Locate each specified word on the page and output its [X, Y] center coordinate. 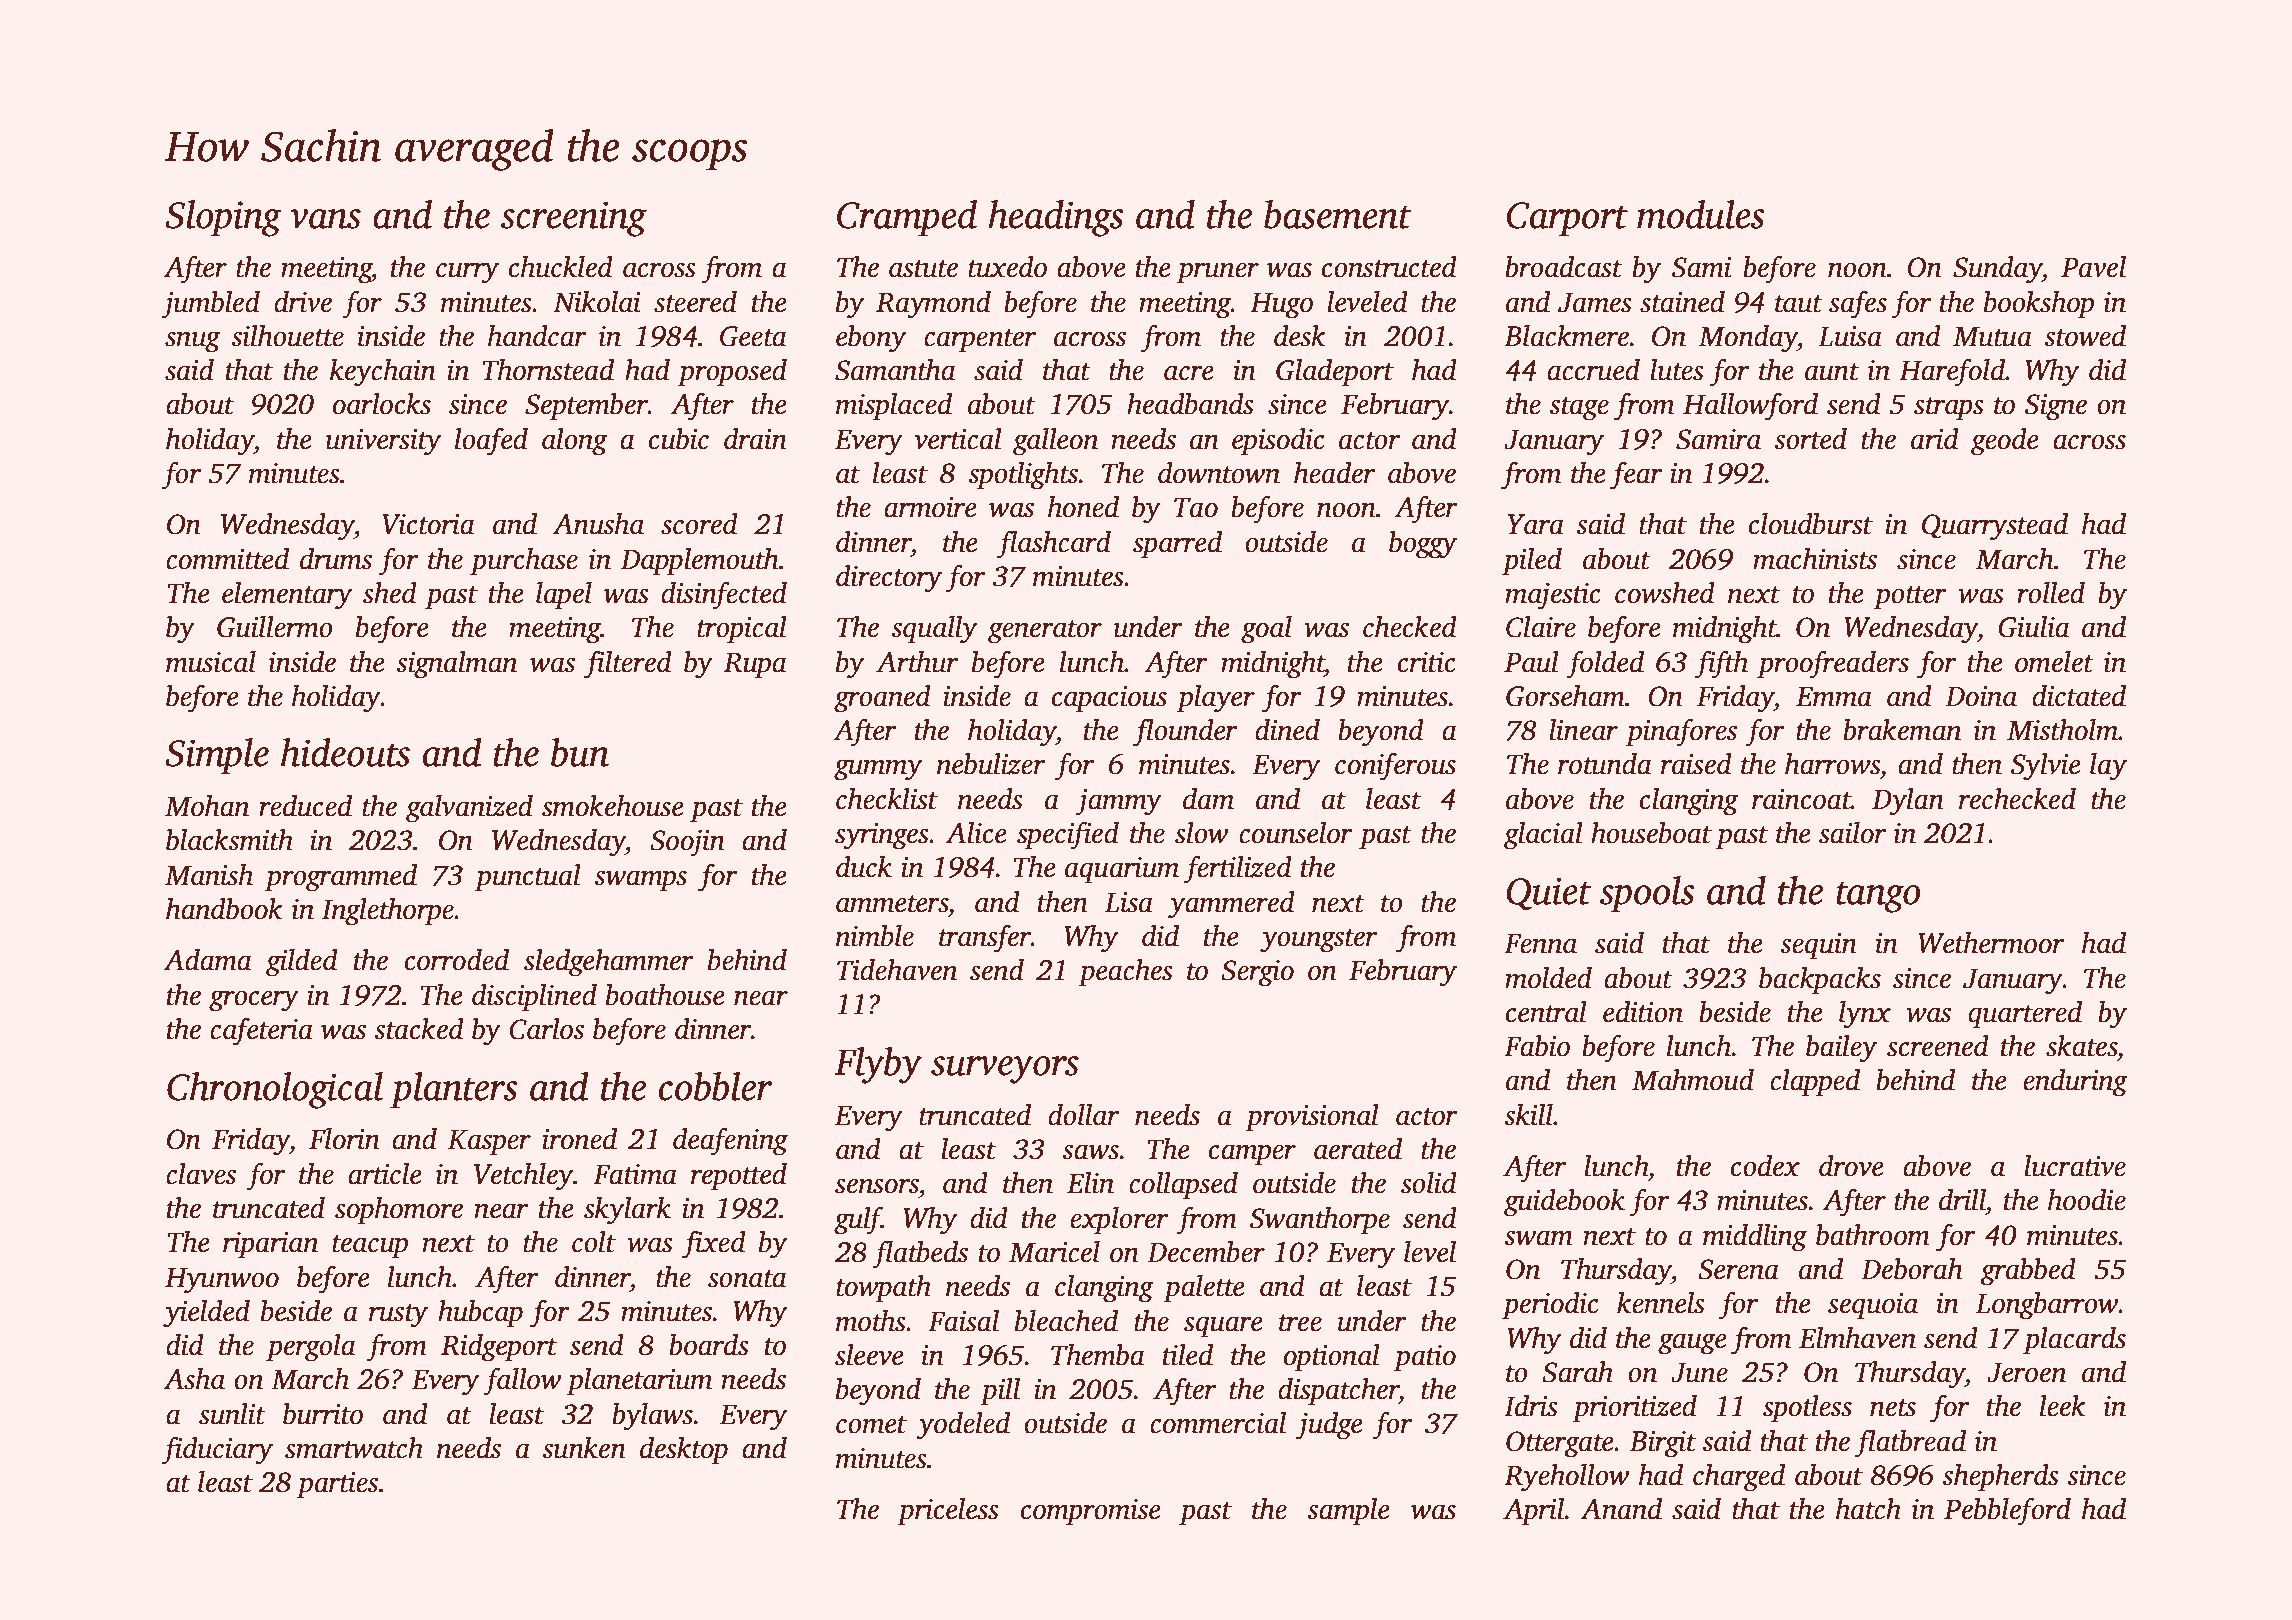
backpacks [1820, 981]
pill [1000, 1392]
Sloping [223, 218]
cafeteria [261, 1031]
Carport [1567, 219]
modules [1700, 214]
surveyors [1005, 1070]
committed [227, 559]
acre [1189, 373]
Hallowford [1750, 406]
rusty [398, 1316]
